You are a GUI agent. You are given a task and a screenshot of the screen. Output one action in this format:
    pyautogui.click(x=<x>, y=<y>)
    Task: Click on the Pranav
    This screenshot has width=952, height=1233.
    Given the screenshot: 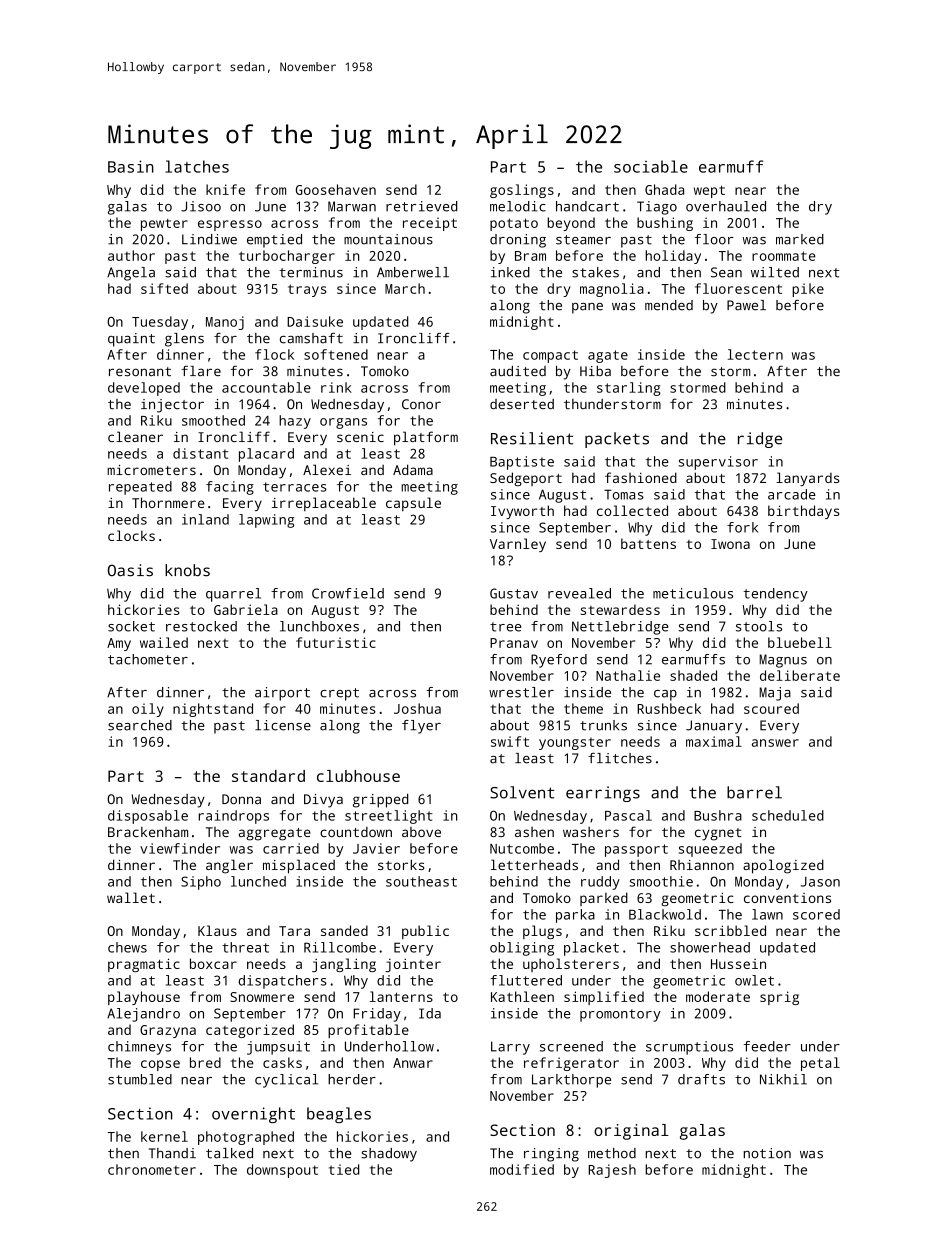 What is the action you would take?
    pyautogui.click(x=514, y=643)
